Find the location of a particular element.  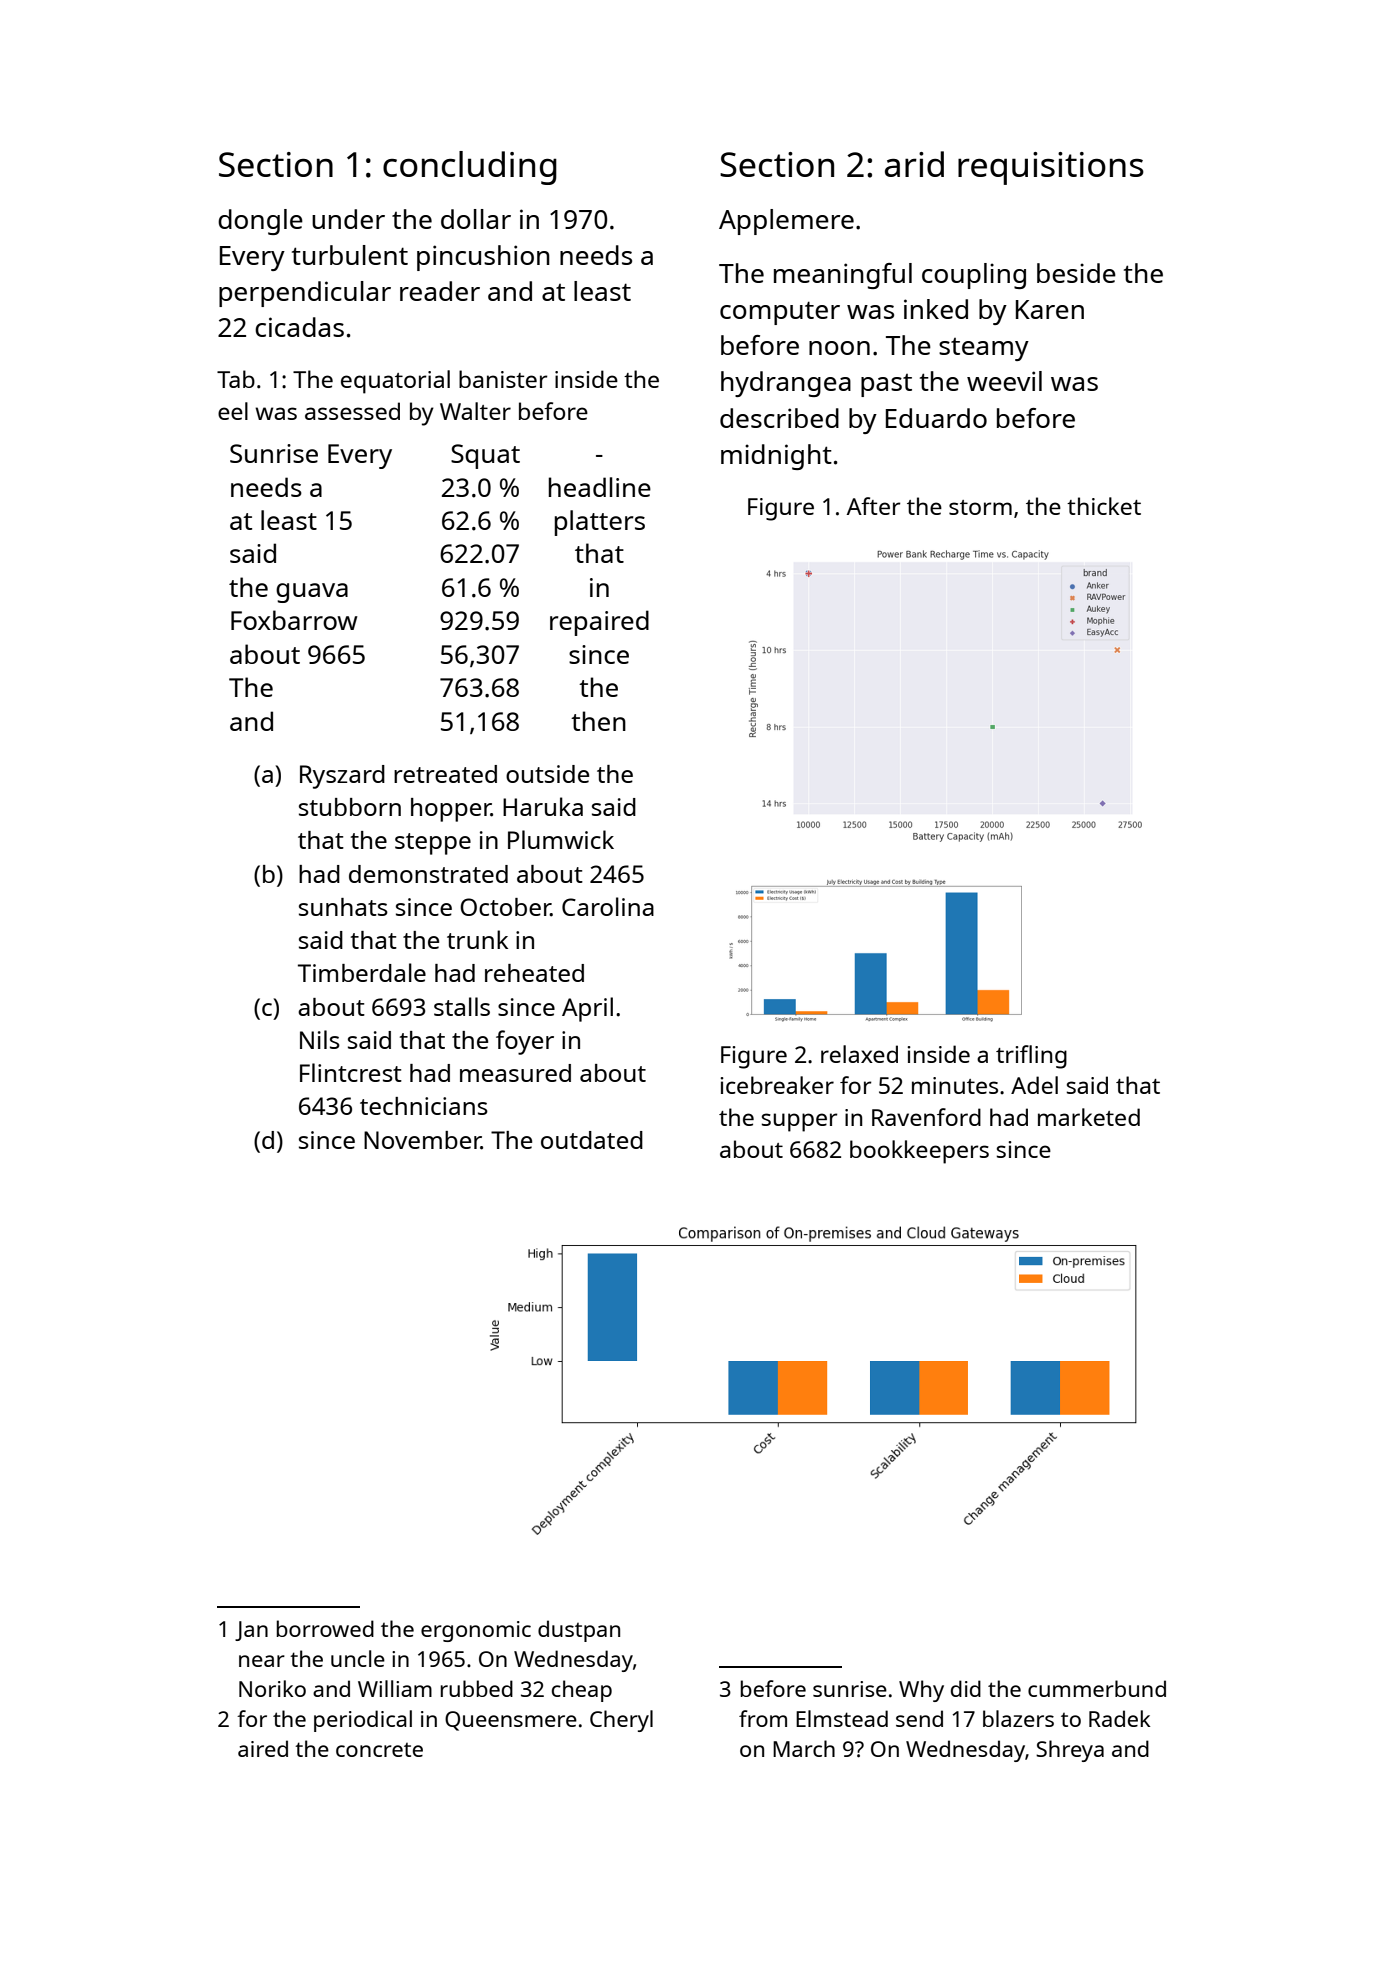

trifling is located at coordinates (1031, 1057).
